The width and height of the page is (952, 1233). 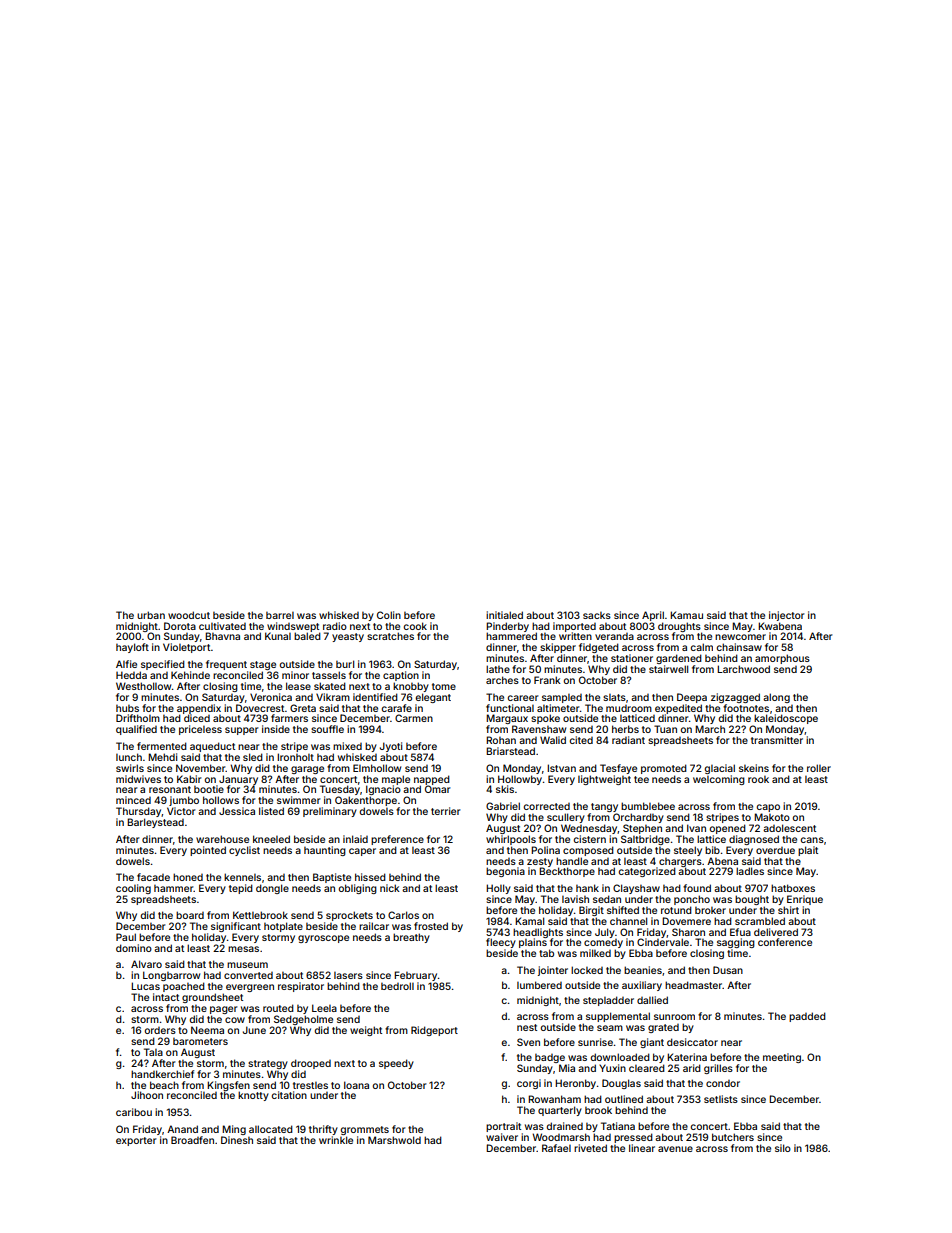 I want to click on Gabriel, so click(x=503, y=806).
